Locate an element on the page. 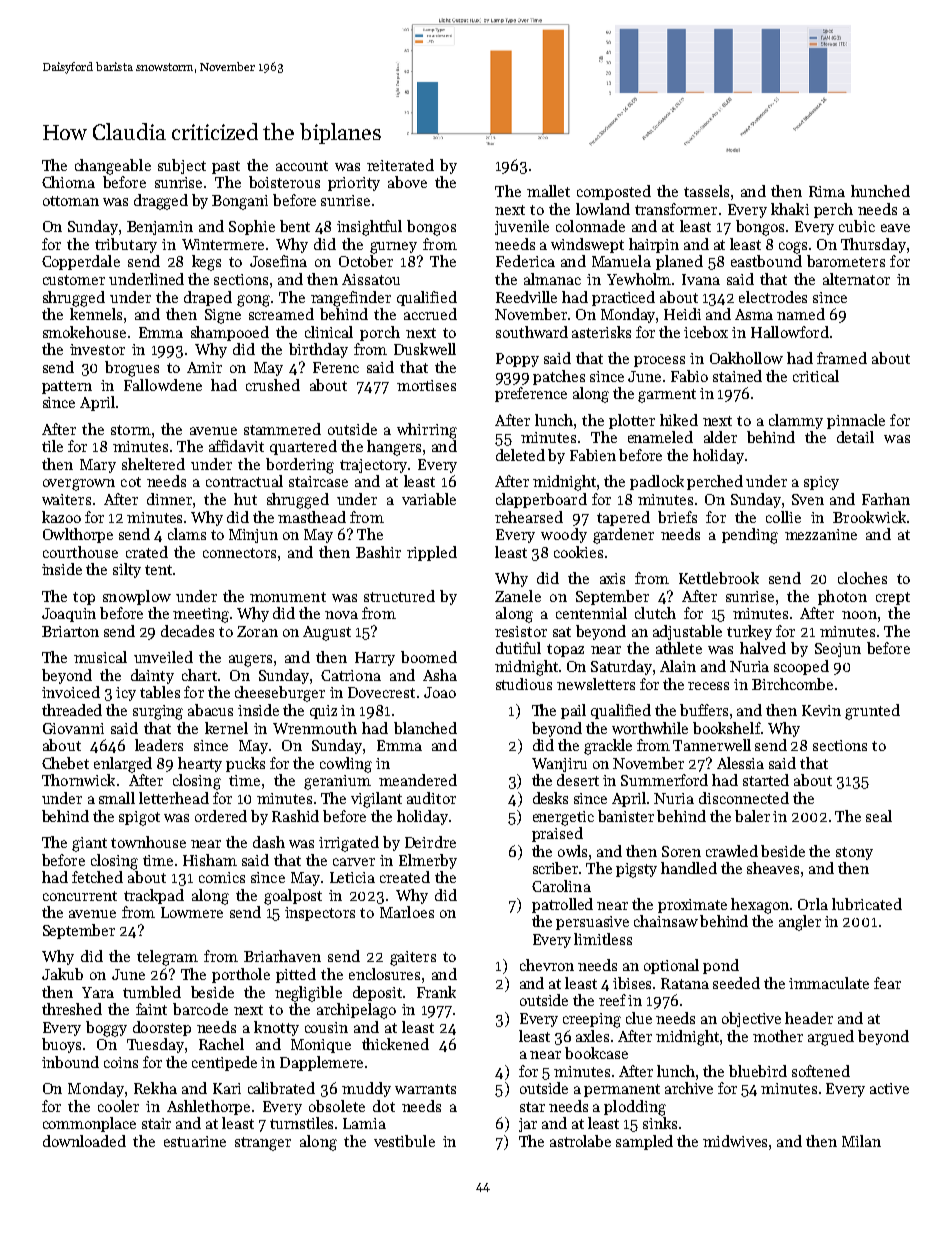 This document has width=952, height=1233. almanac is located at coordinates (552, 279).
